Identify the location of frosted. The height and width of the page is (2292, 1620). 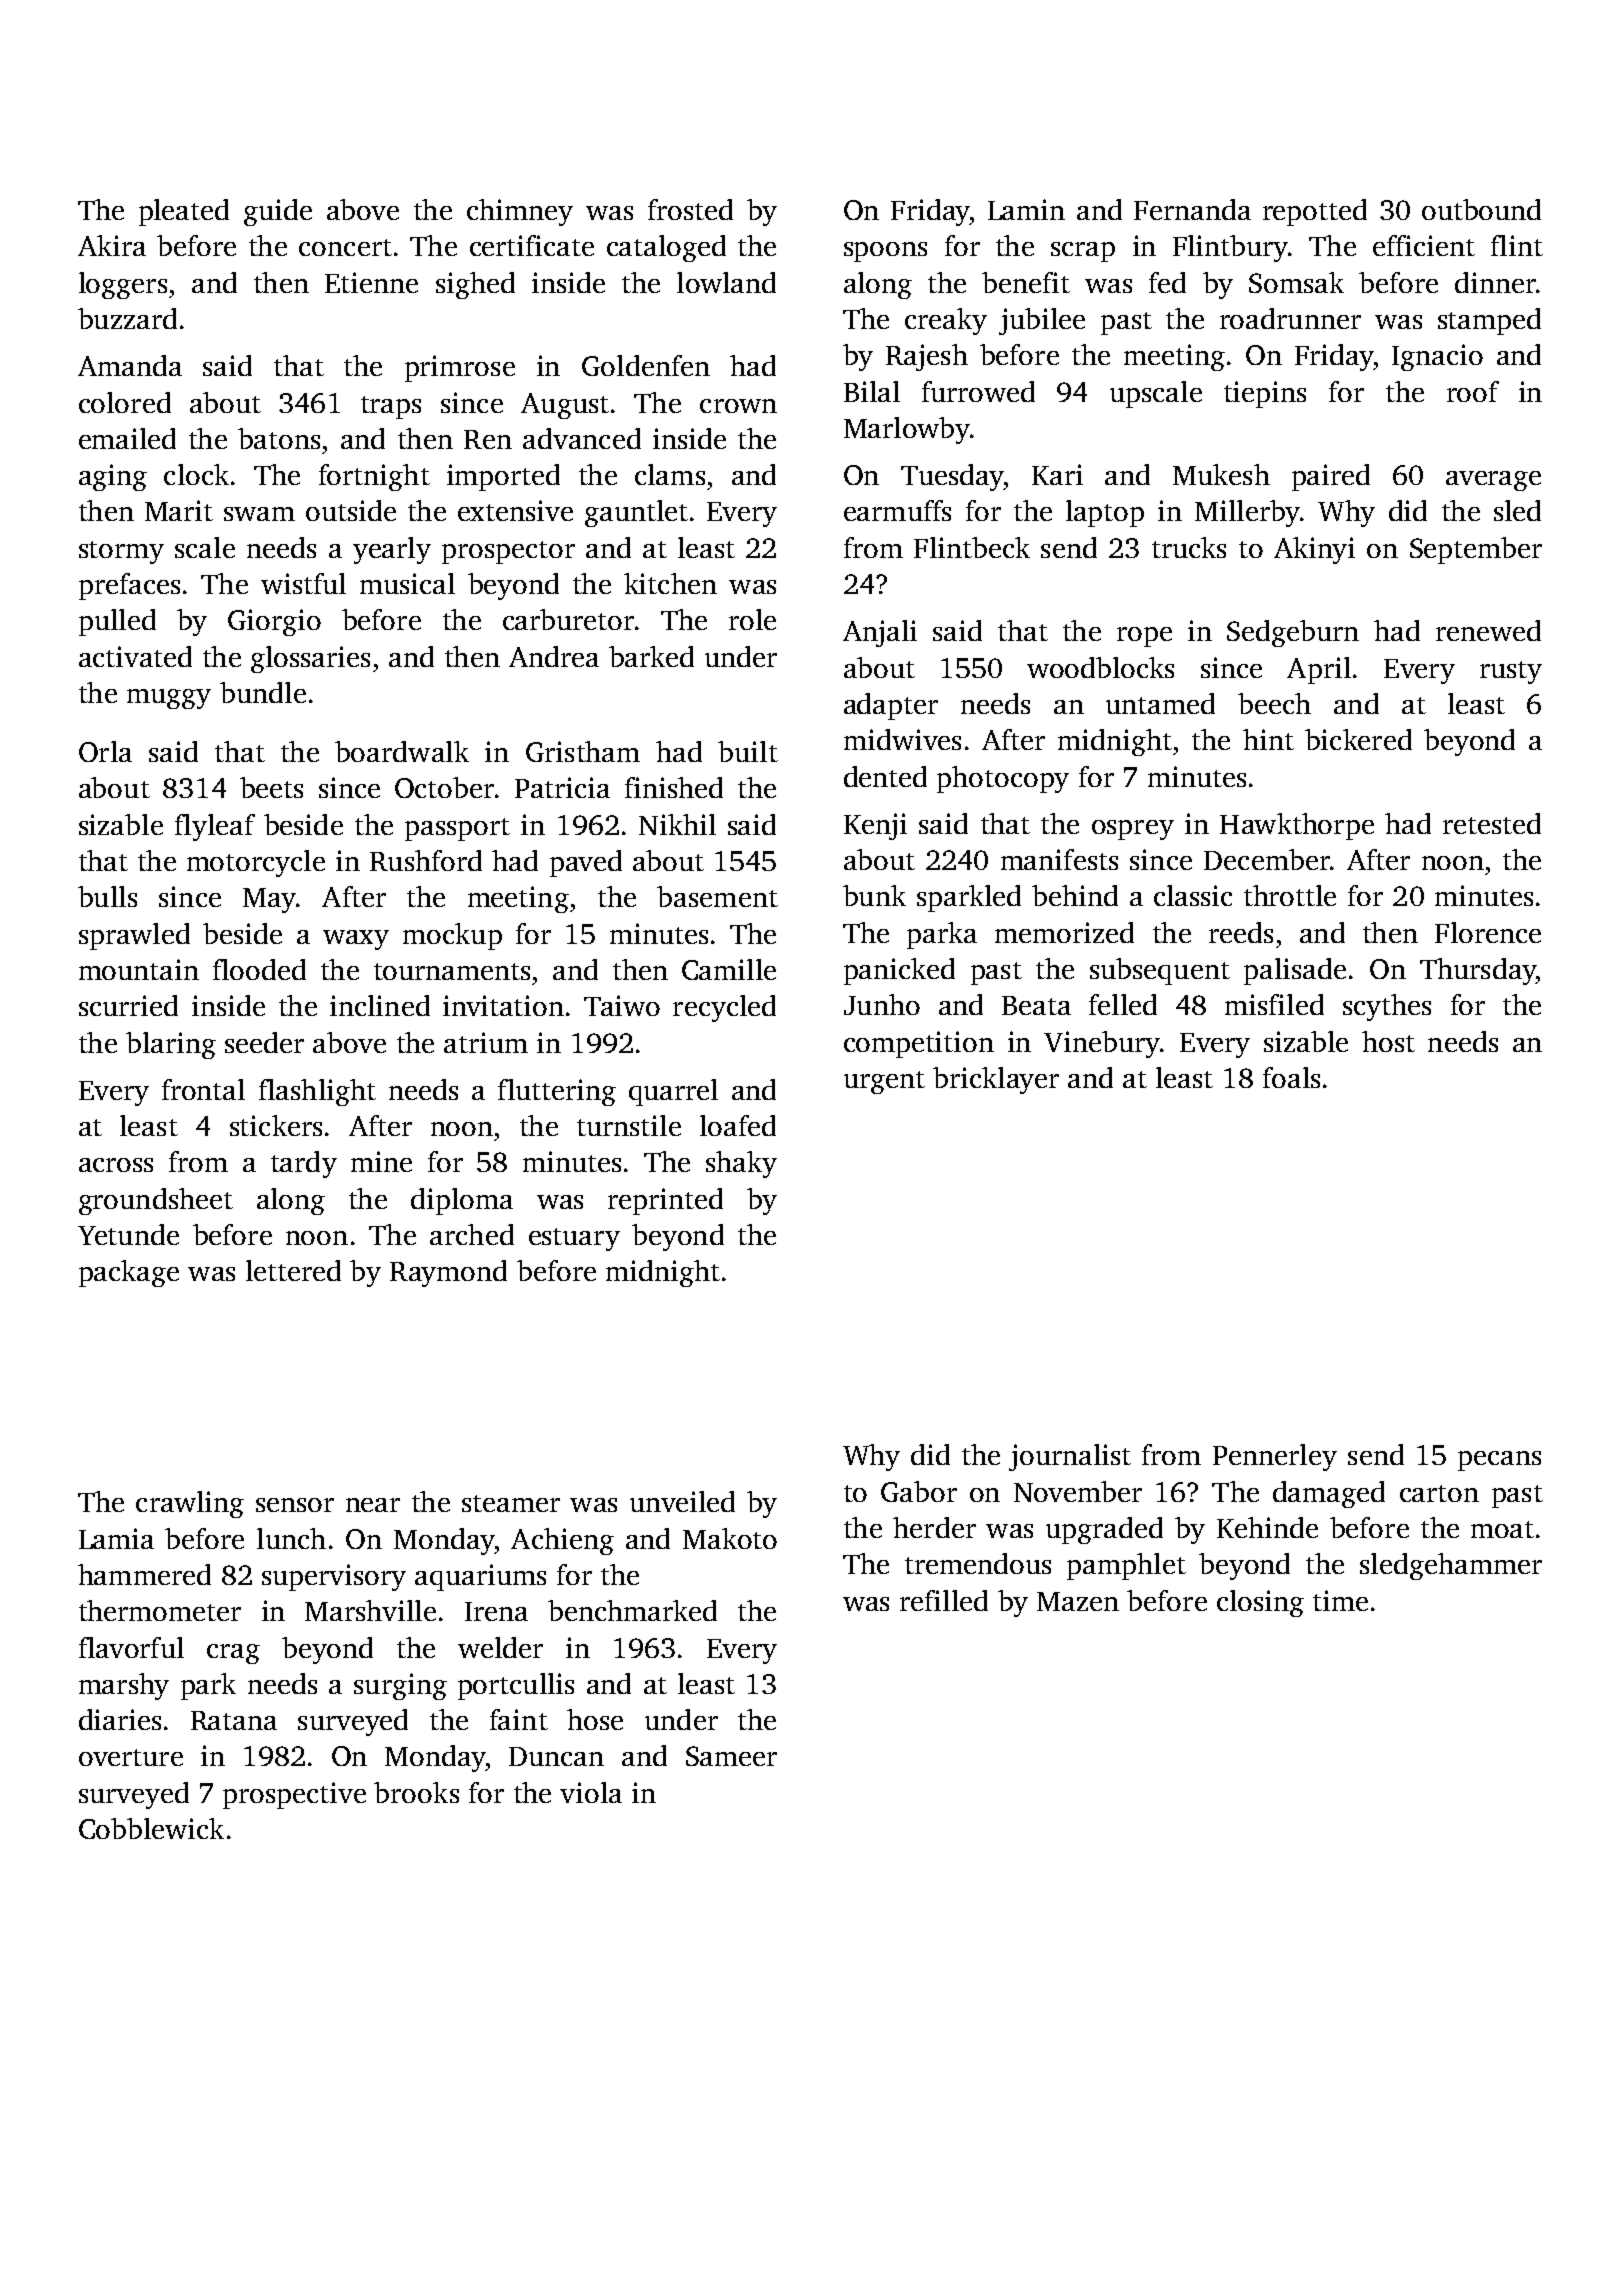
(690, 209).
